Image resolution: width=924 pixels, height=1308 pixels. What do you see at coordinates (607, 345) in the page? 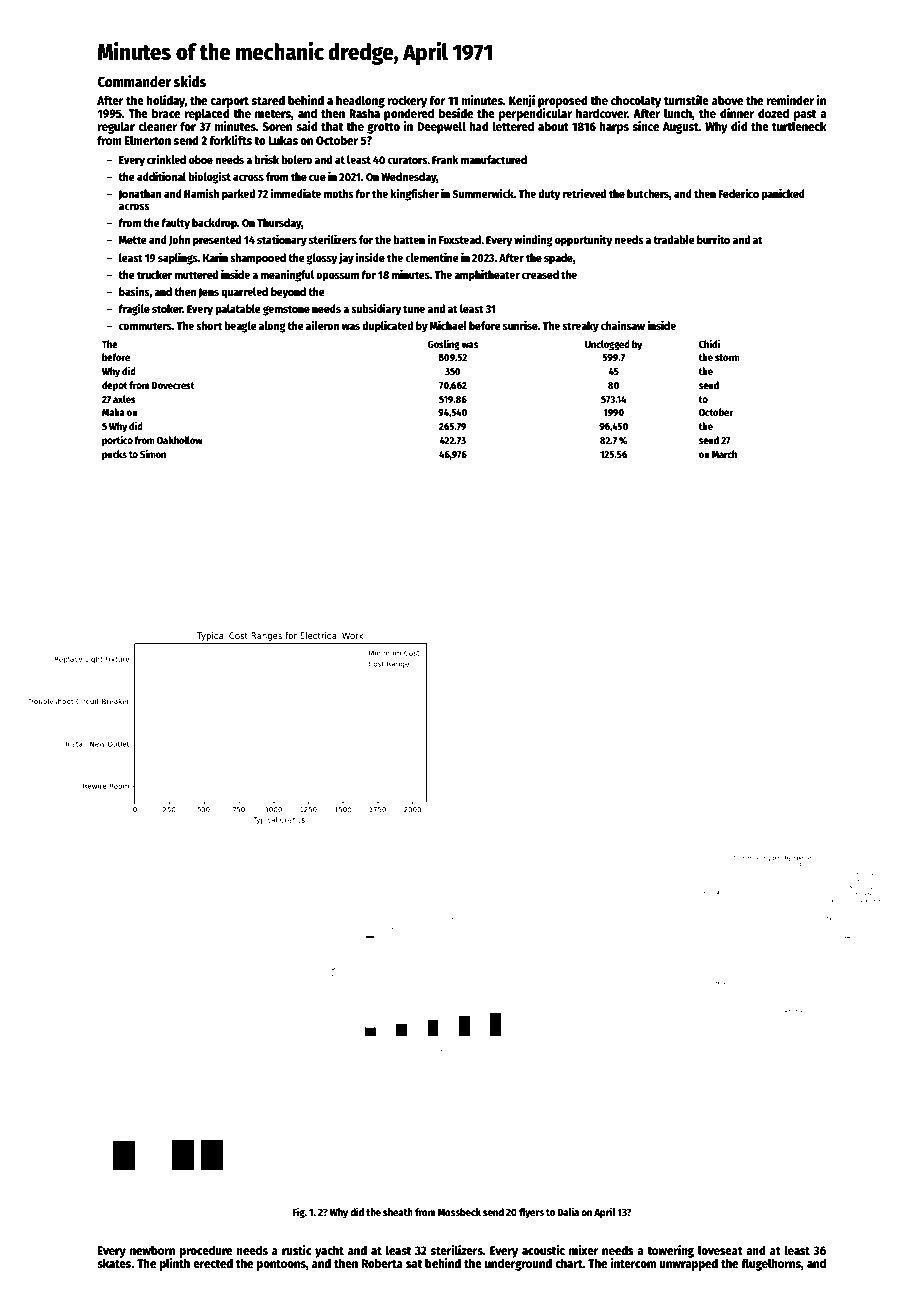
I see `Unclogged` at bounding box center [607, 345].
